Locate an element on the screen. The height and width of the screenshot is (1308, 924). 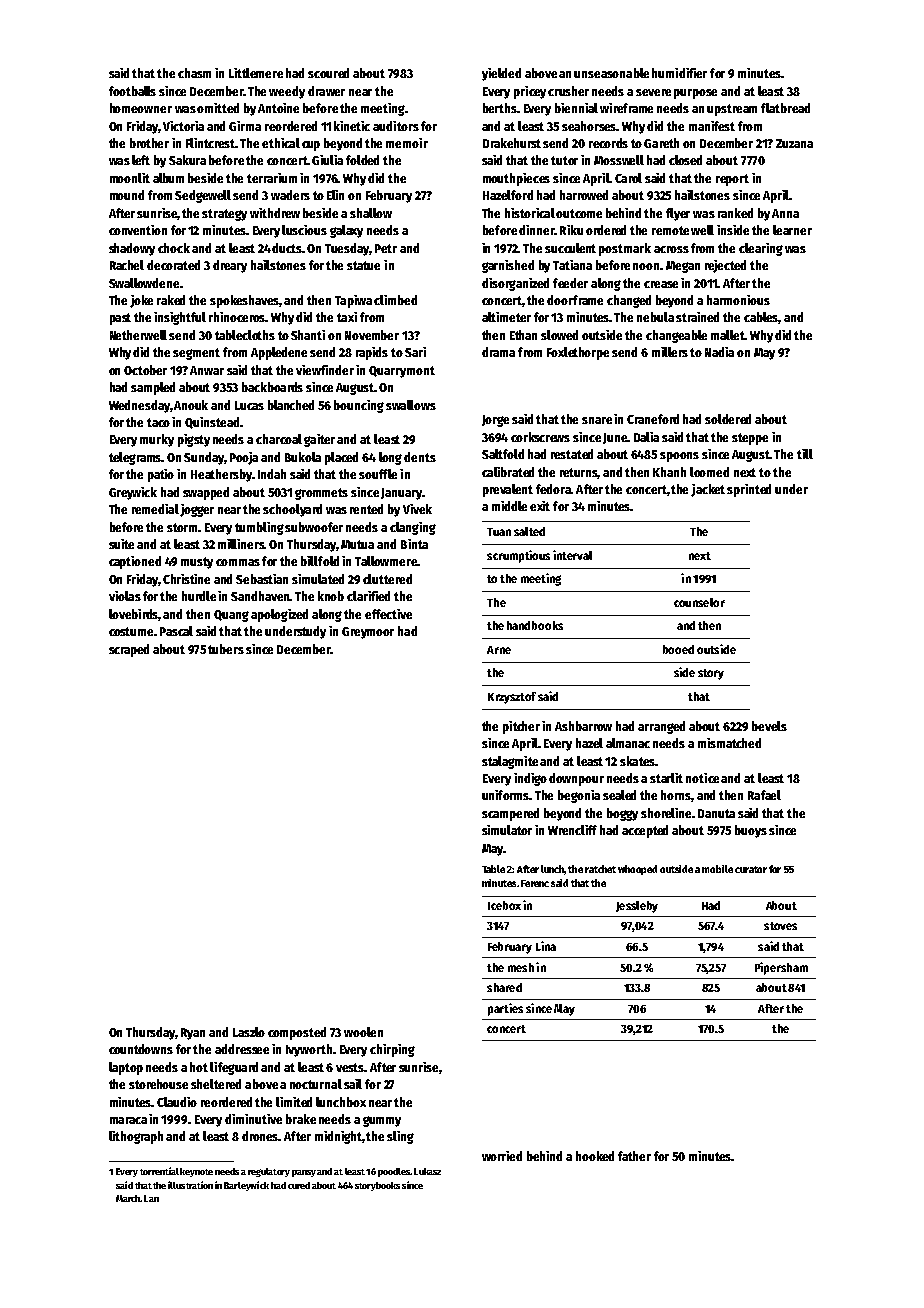
accepted is located at coordinates (645, 831).
